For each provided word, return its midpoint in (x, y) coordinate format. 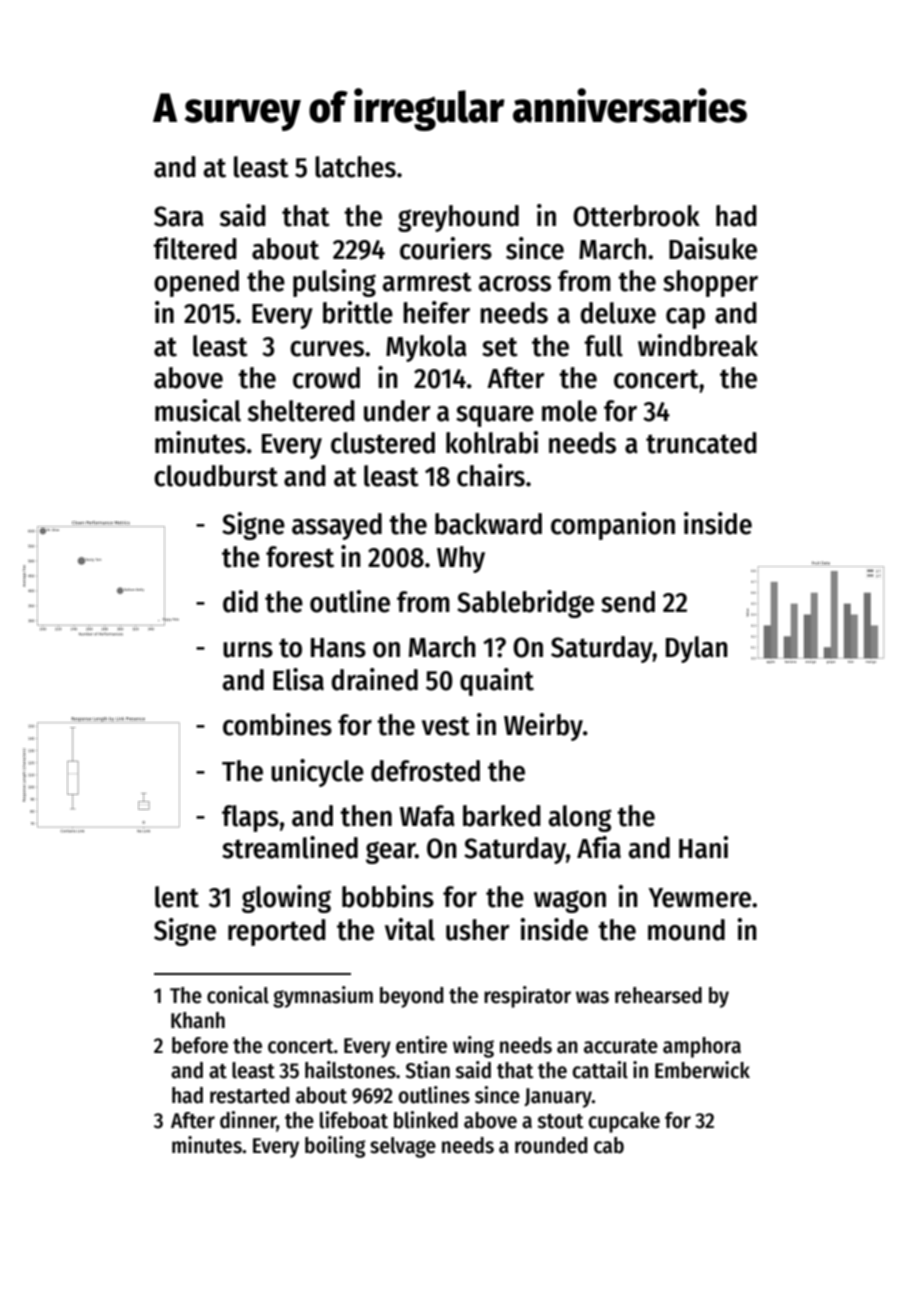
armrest (427, 282)
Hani (703, 847)
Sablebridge (525, 604)
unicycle (317, 773)
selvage (403, 1147)
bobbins (388, 896)
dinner (248, 1121)
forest (300, 557)
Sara (179, 216)
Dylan (697, 649)
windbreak (698, 345)
